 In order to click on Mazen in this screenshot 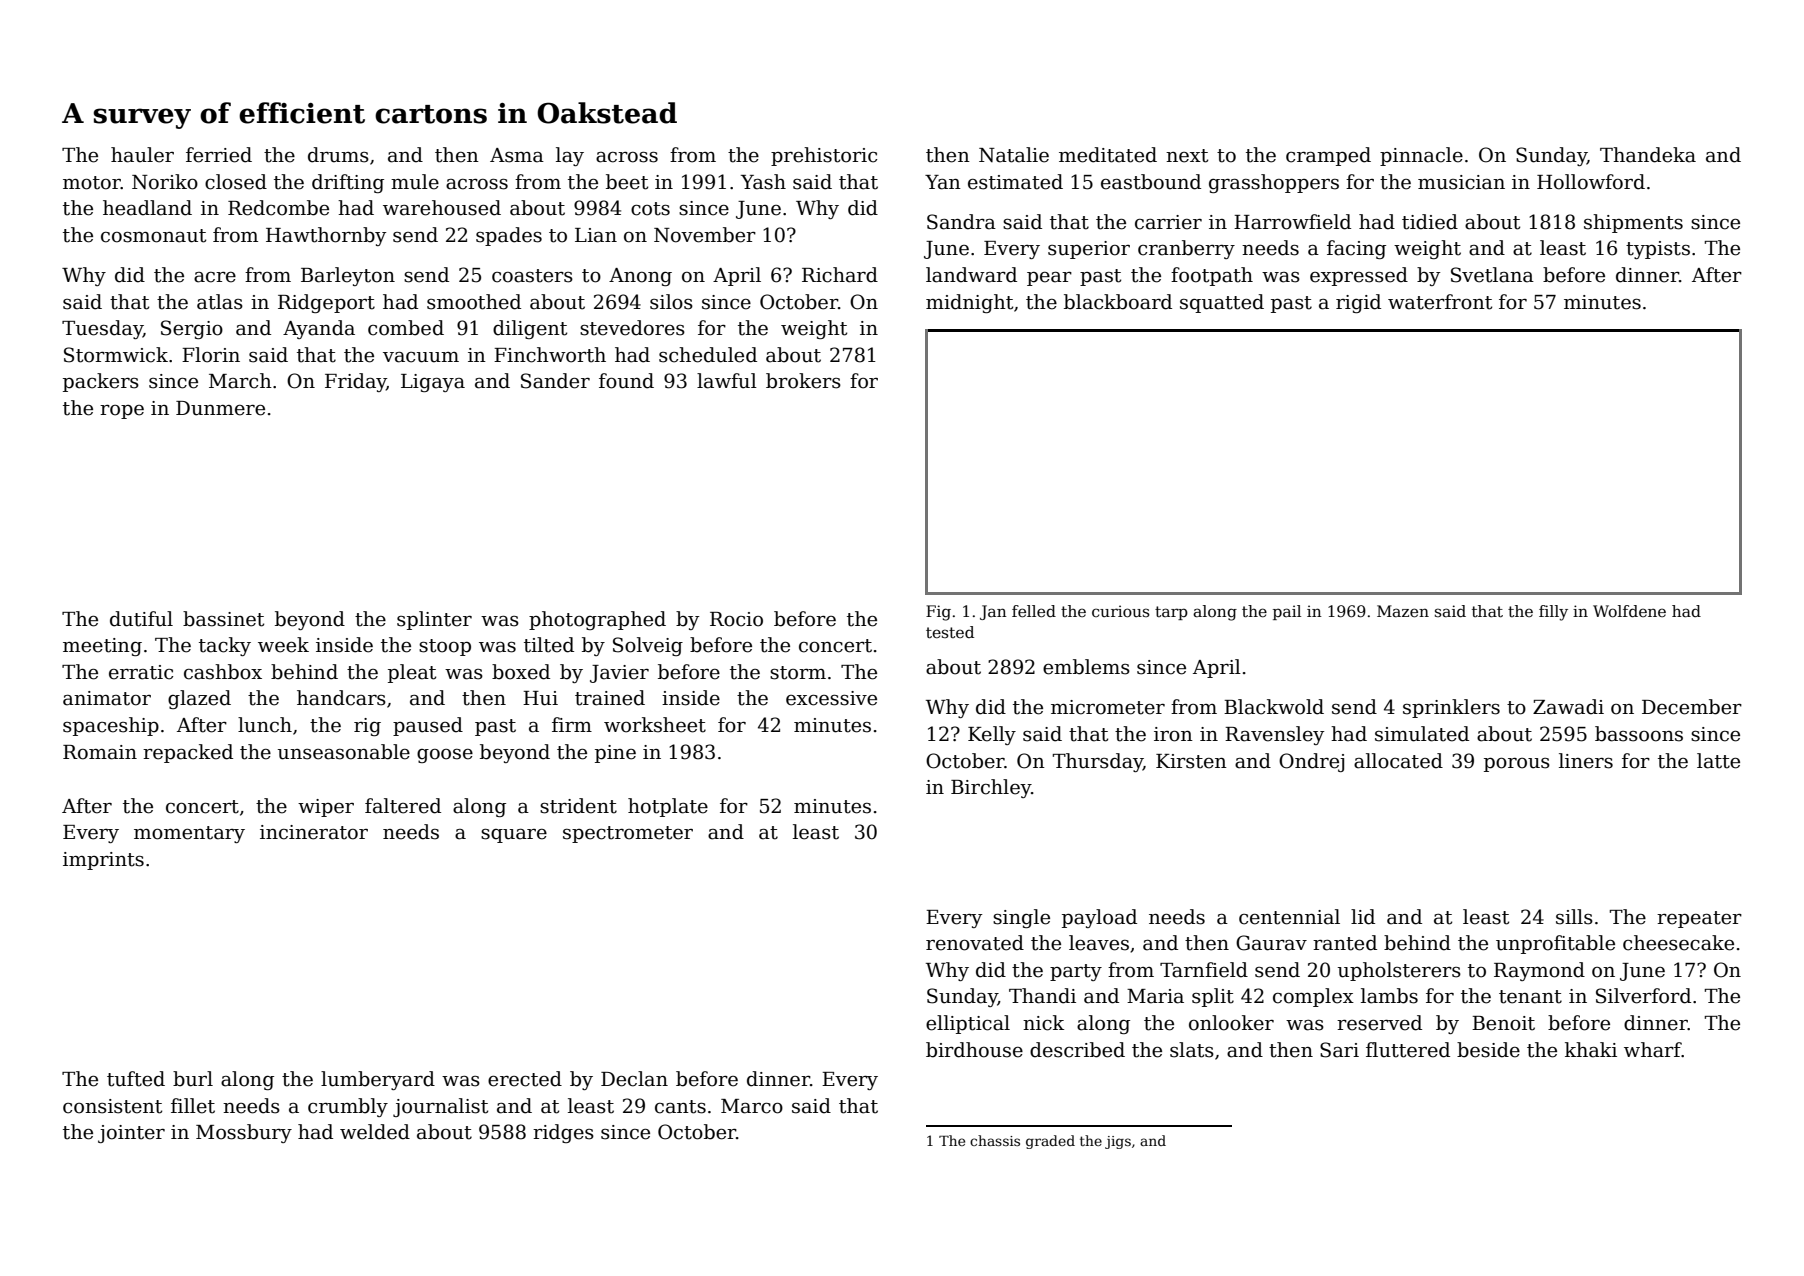, I will do `click(1403, 611)`.
